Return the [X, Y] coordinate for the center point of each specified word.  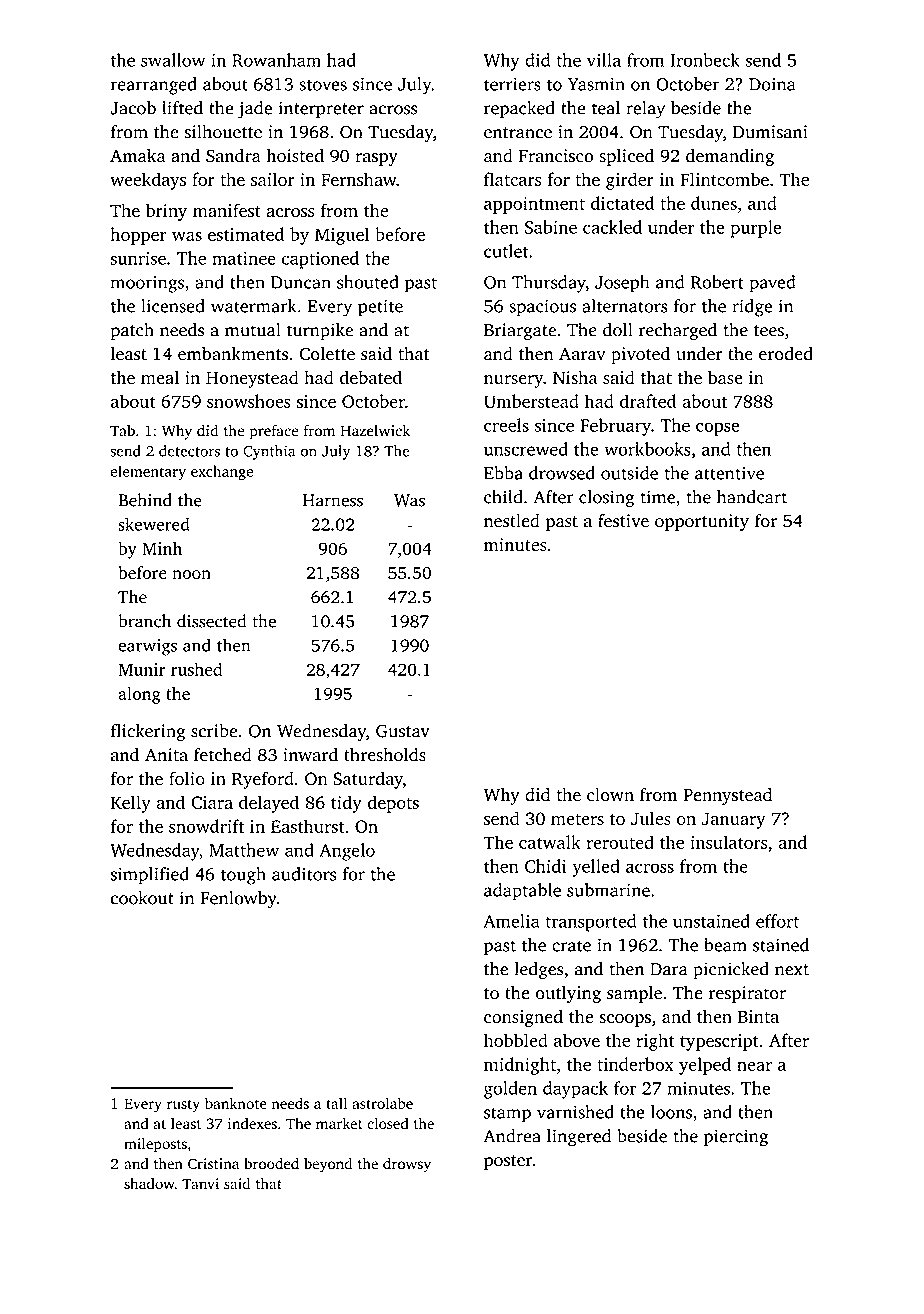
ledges [539, 971]
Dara [668, 969]
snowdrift [206, 826]
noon [191, 574]
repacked [519, 110]
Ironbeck [705, 60]
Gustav [403, 731]
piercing [736, 1138]
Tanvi [200, 1184]
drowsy [407, 1165]
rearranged [154, 86]
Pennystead [727, 796]
